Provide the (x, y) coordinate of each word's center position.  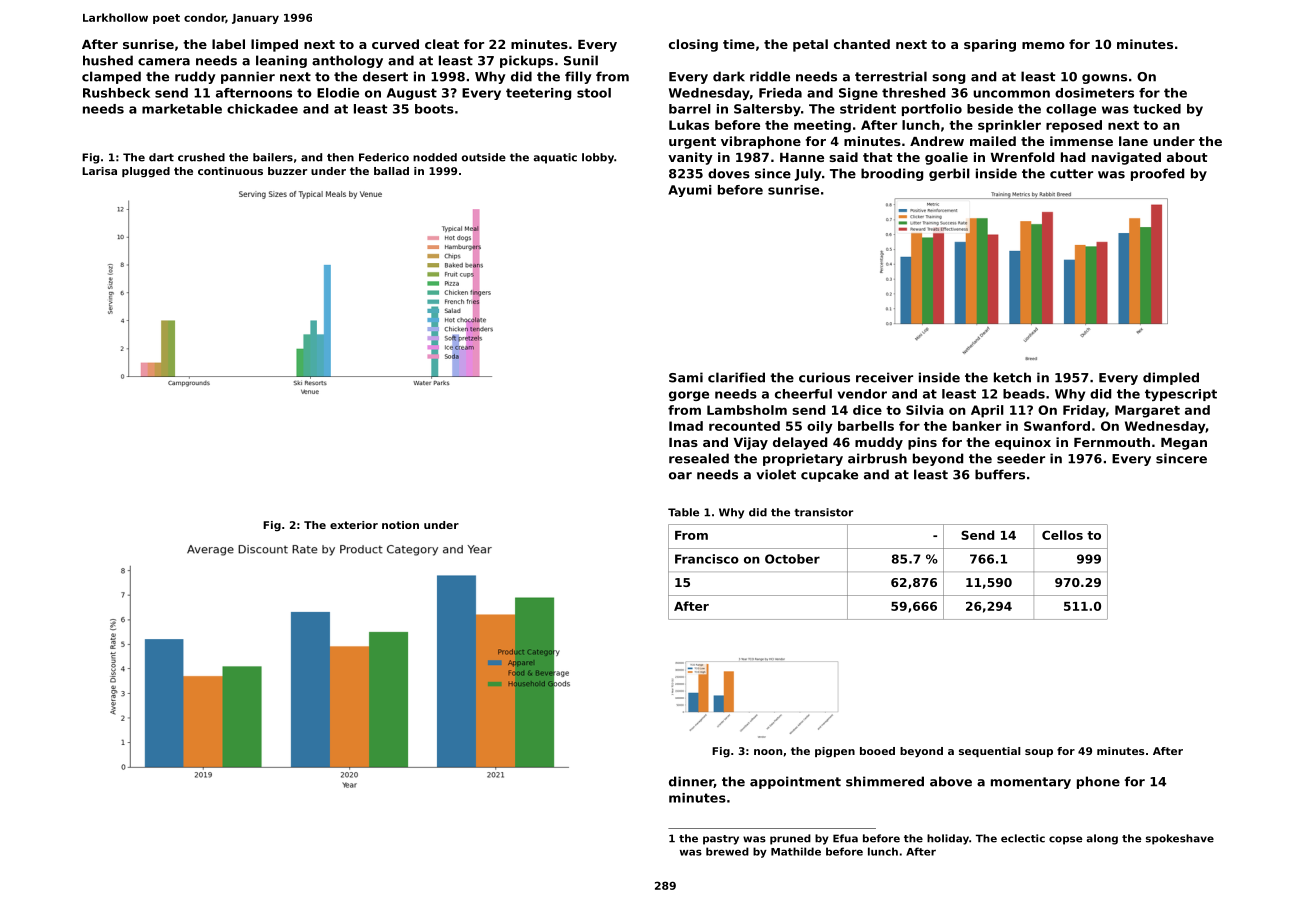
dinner (691, 782)
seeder (1021, 458)
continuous (230, 171)
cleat (442, 44)
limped (274, 45)
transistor (823, 512)
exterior (354, 525)
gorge (689, 396)
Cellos (1062, 535)
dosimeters (1094, 93)
